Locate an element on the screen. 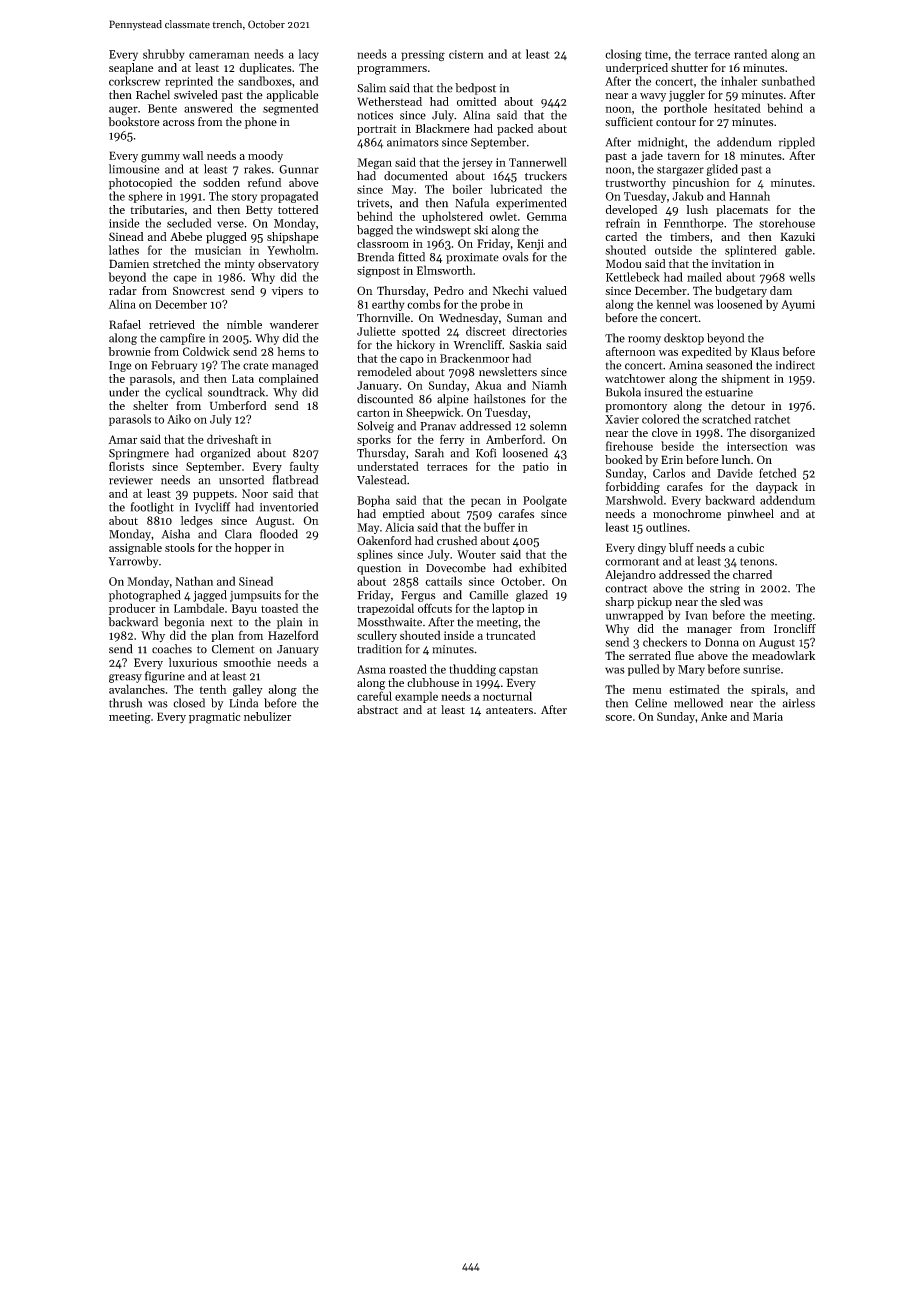 The image size is (924, 1308). coaches is located at coordinates (172, 649).
